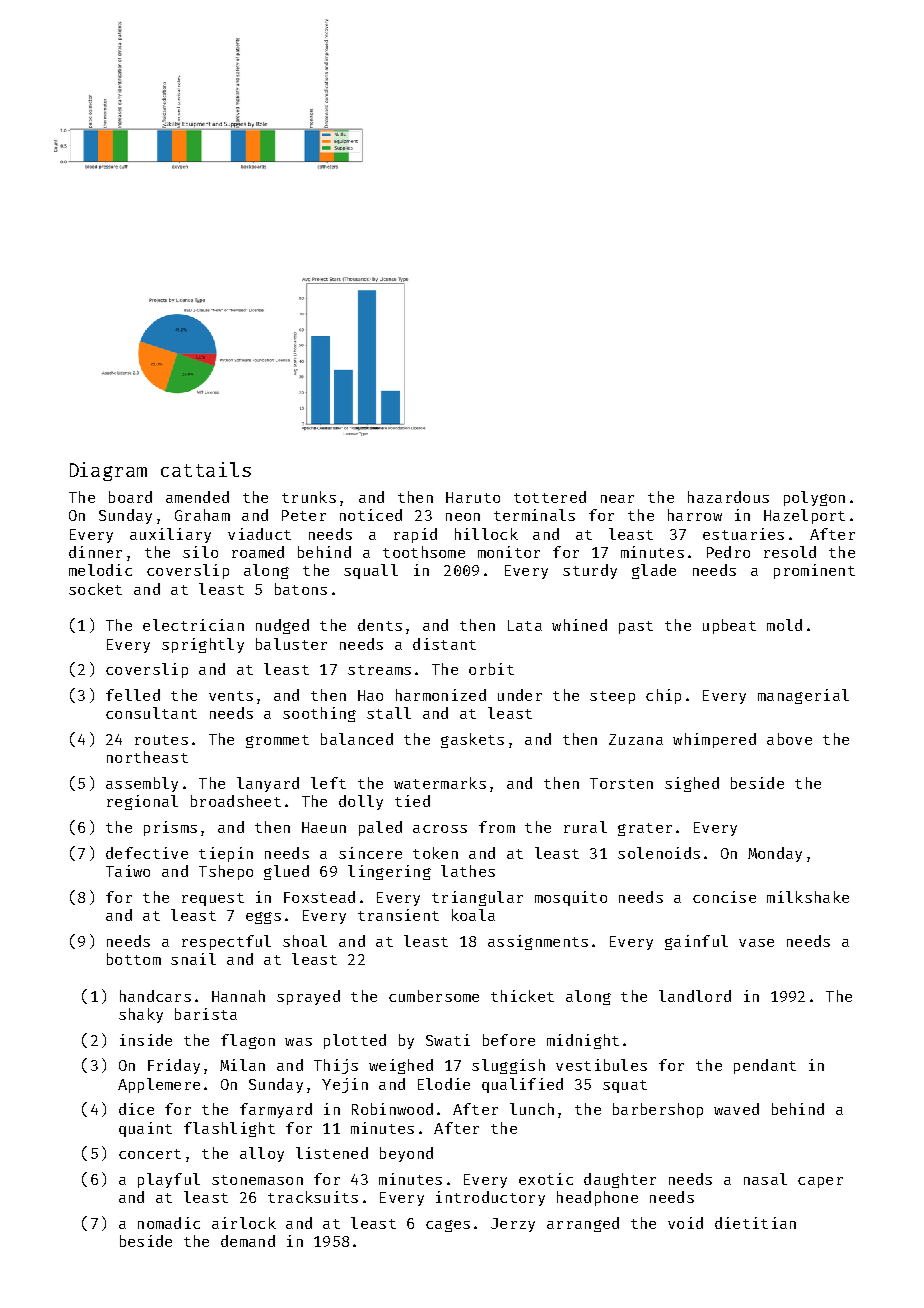  I want to click on gaskets, so click(472, 740).
